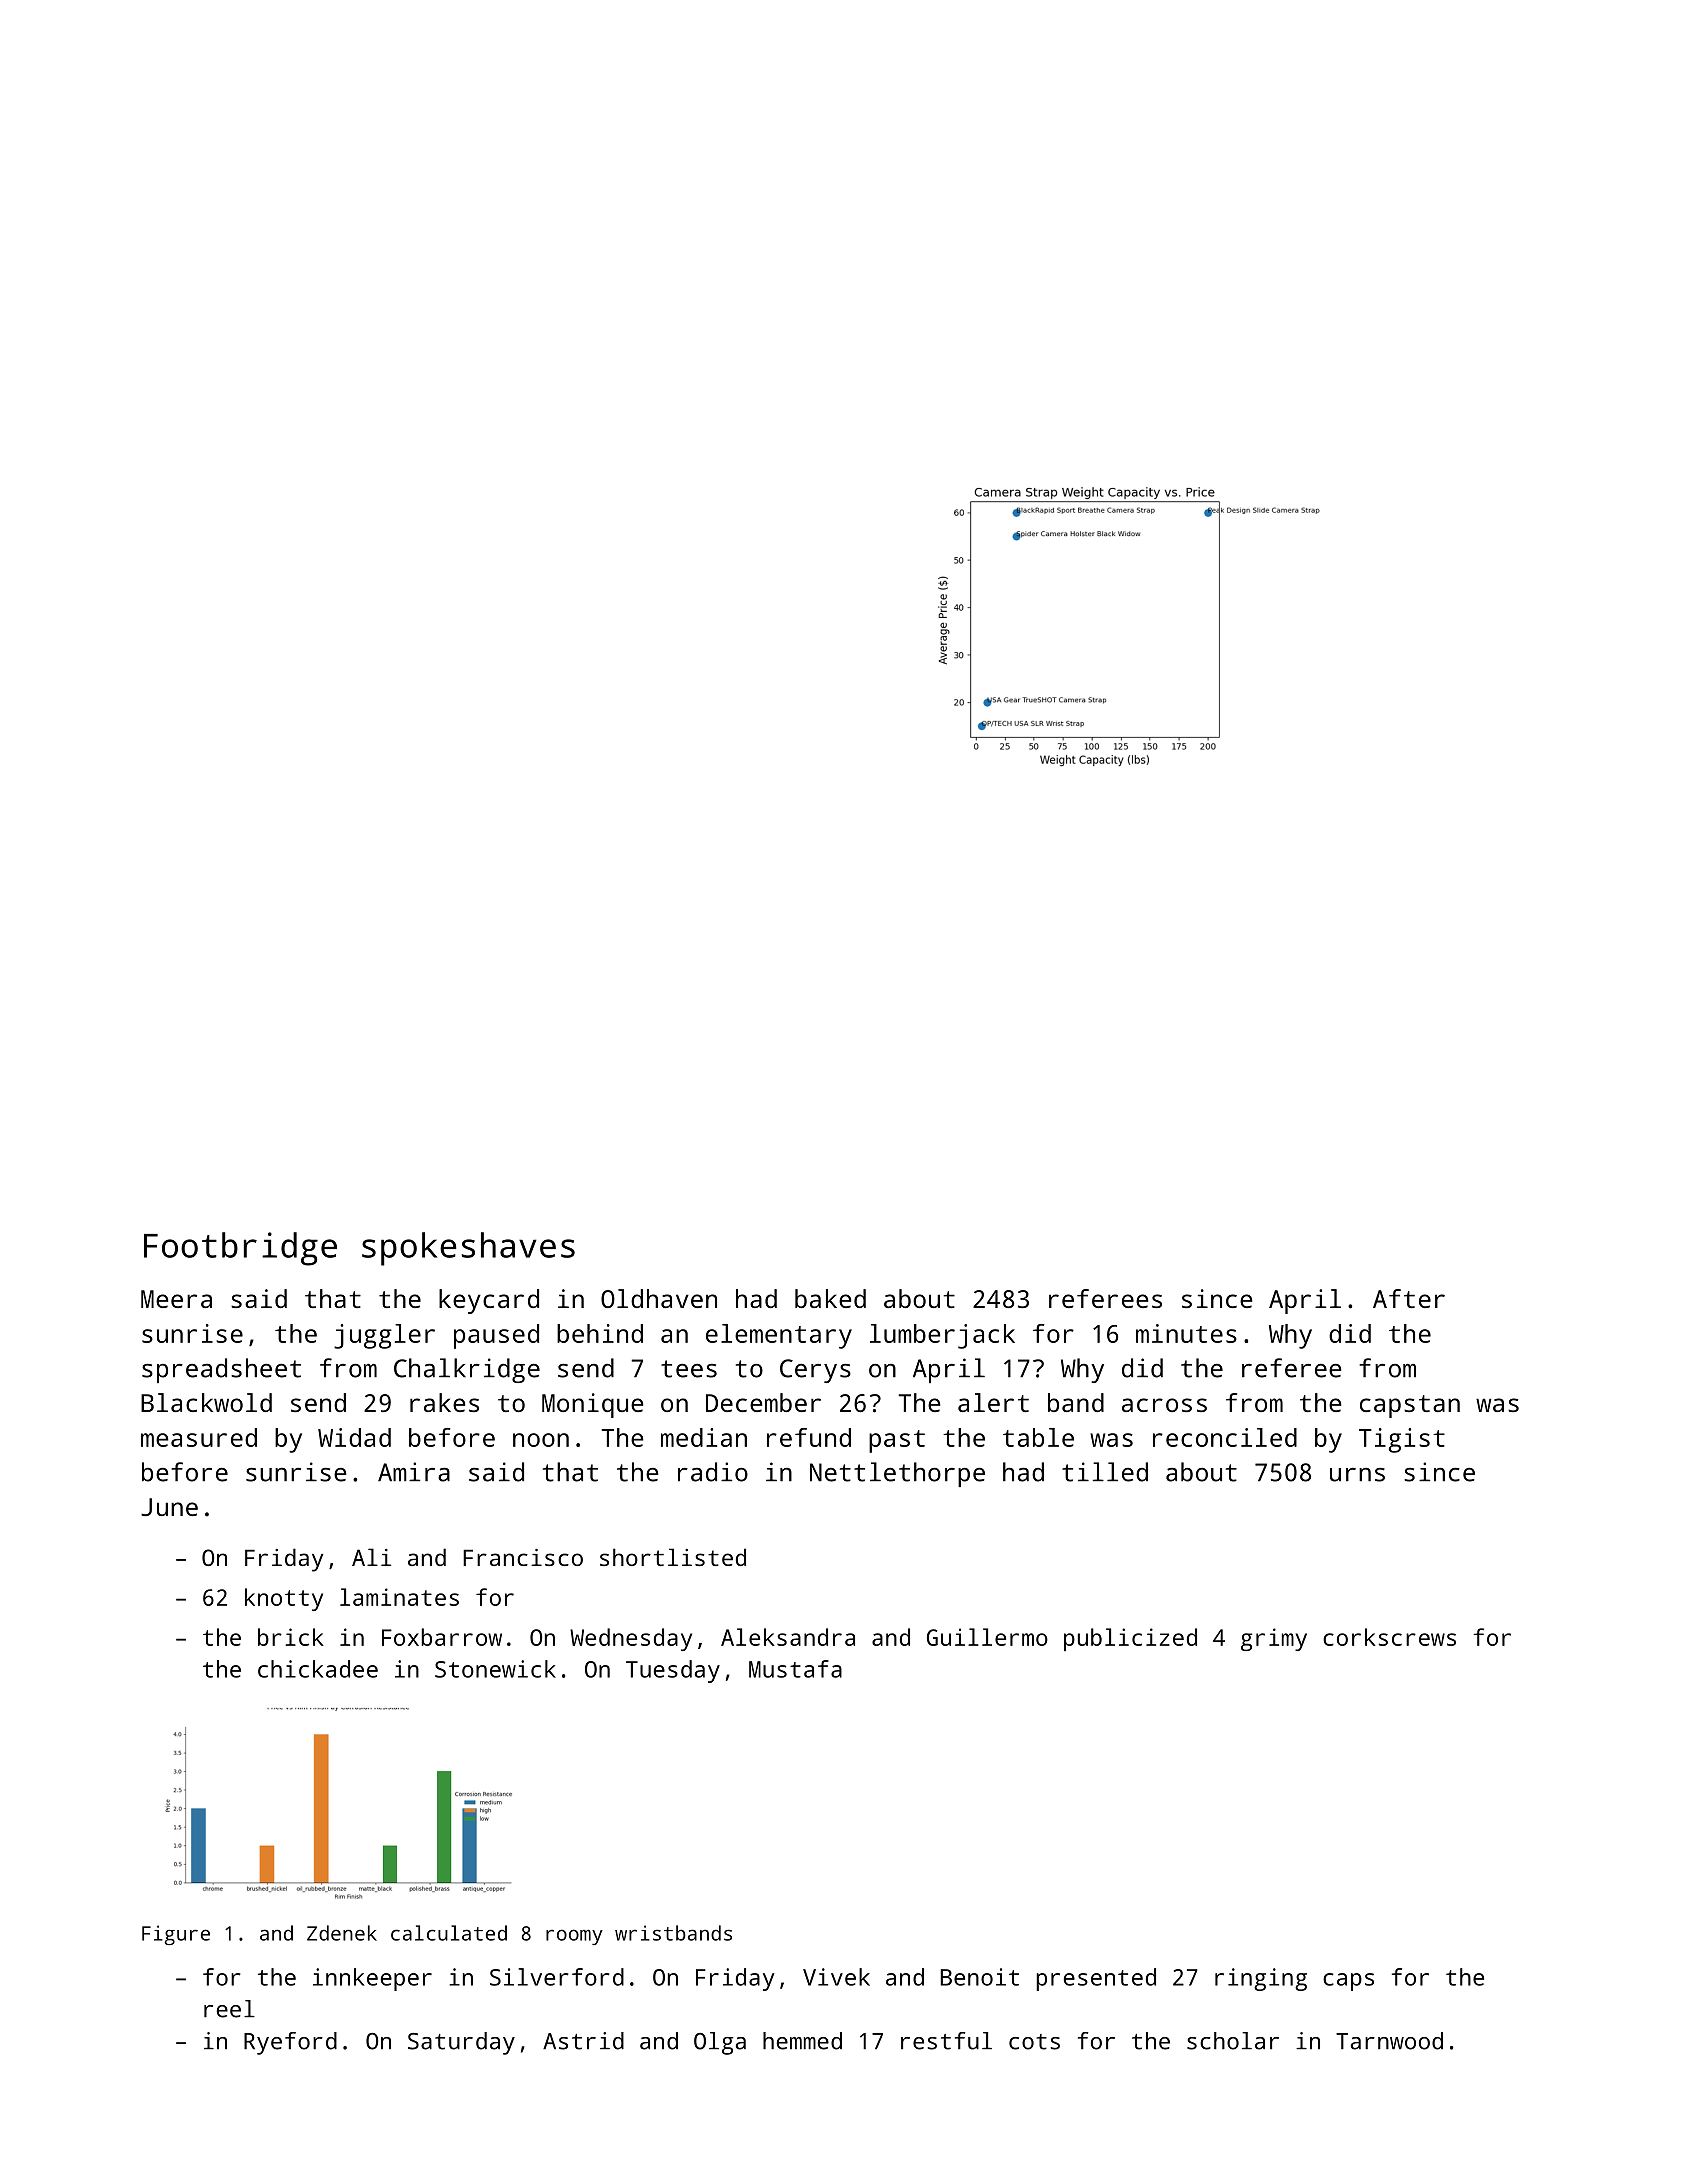 This screenshot has height=2178, width=1683. I want to click on Vivek, so click(836, 1977).
